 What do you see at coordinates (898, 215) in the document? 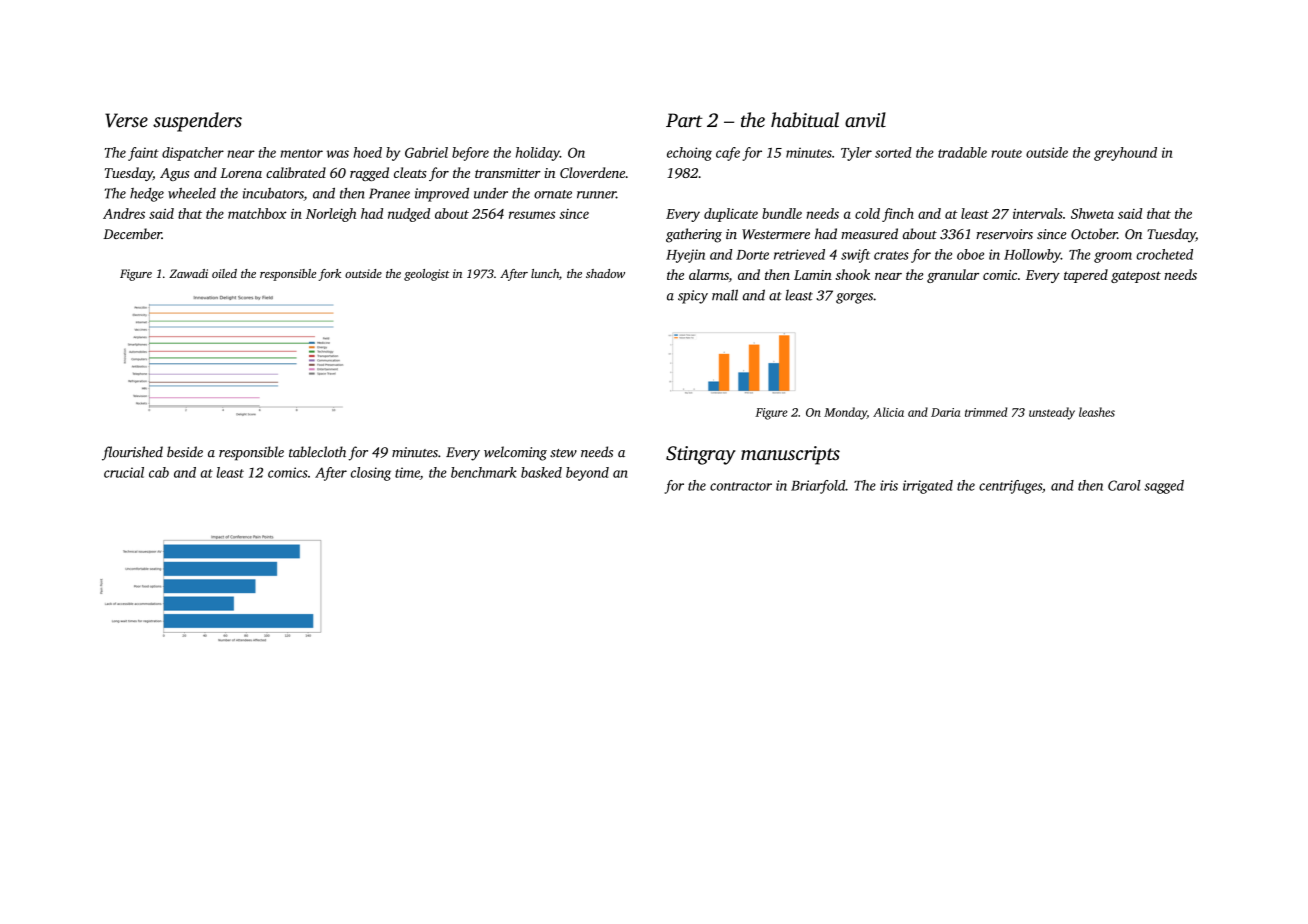
I see `finch` at bounding box center [898, 215].
